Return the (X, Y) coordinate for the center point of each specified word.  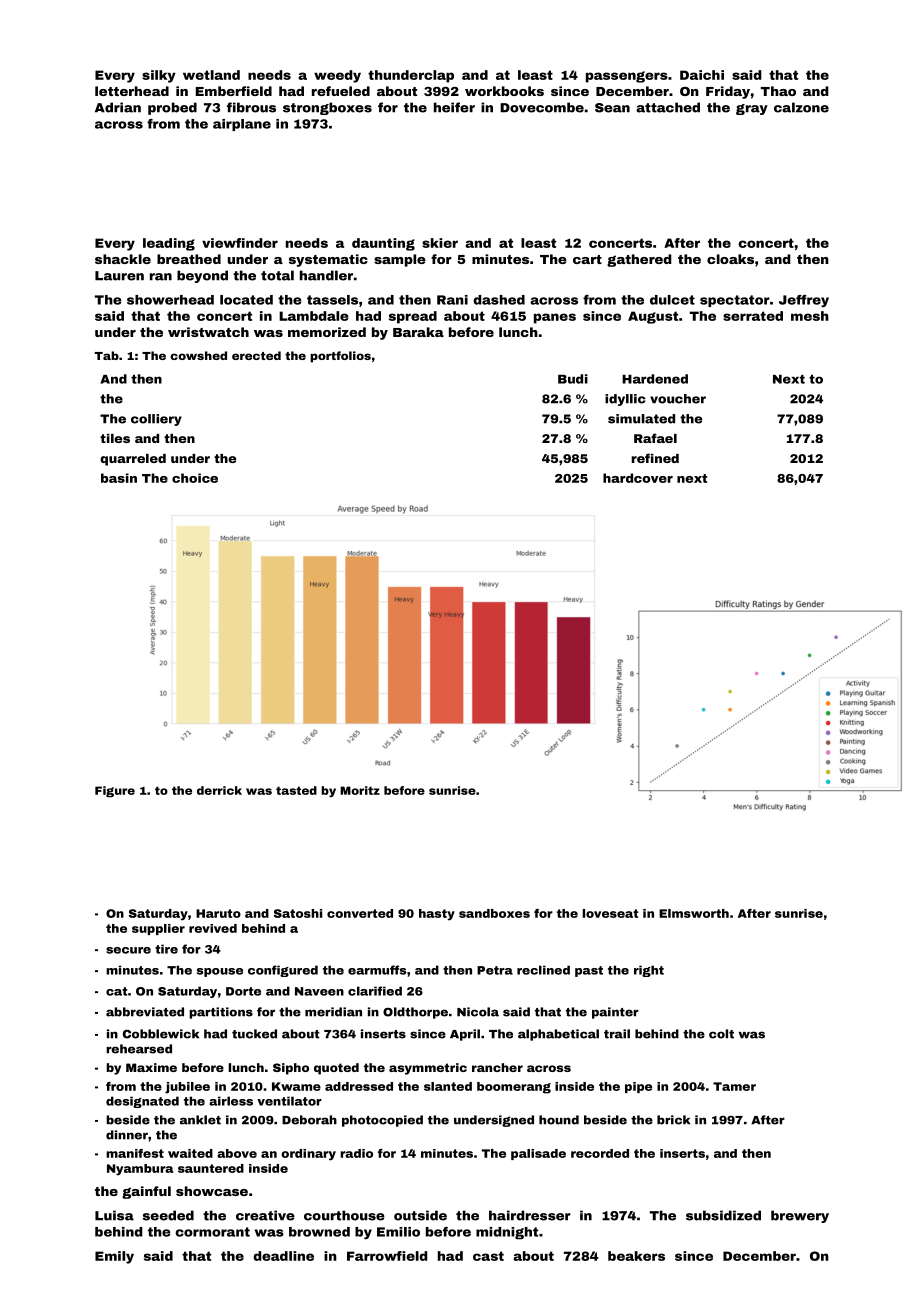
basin (119, 478)
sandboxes (494, 913)
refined (655, 458)
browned (319, 1232)
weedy (337, 76)
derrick (219, 790)
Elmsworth (694, 913)
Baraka (418, 332)
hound (559, 1120)
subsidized (723, 1215)
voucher (678, 399)
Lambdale (314, 316)
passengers (627, 77)
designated (142, 1102)
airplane (242, 125)
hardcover (638, 478)
